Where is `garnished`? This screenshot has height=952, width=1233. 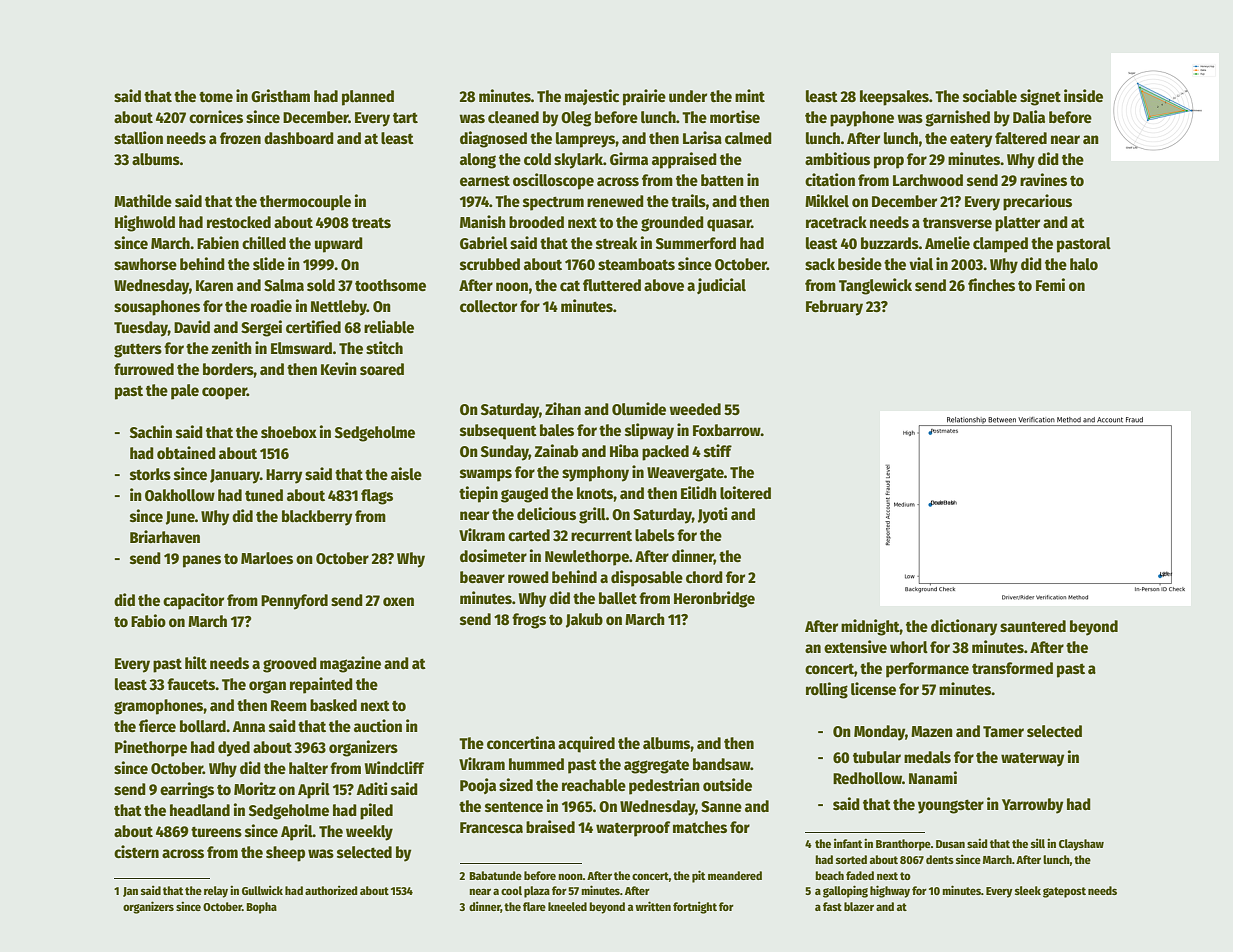
garnished is located at coordinates (957, 118).
